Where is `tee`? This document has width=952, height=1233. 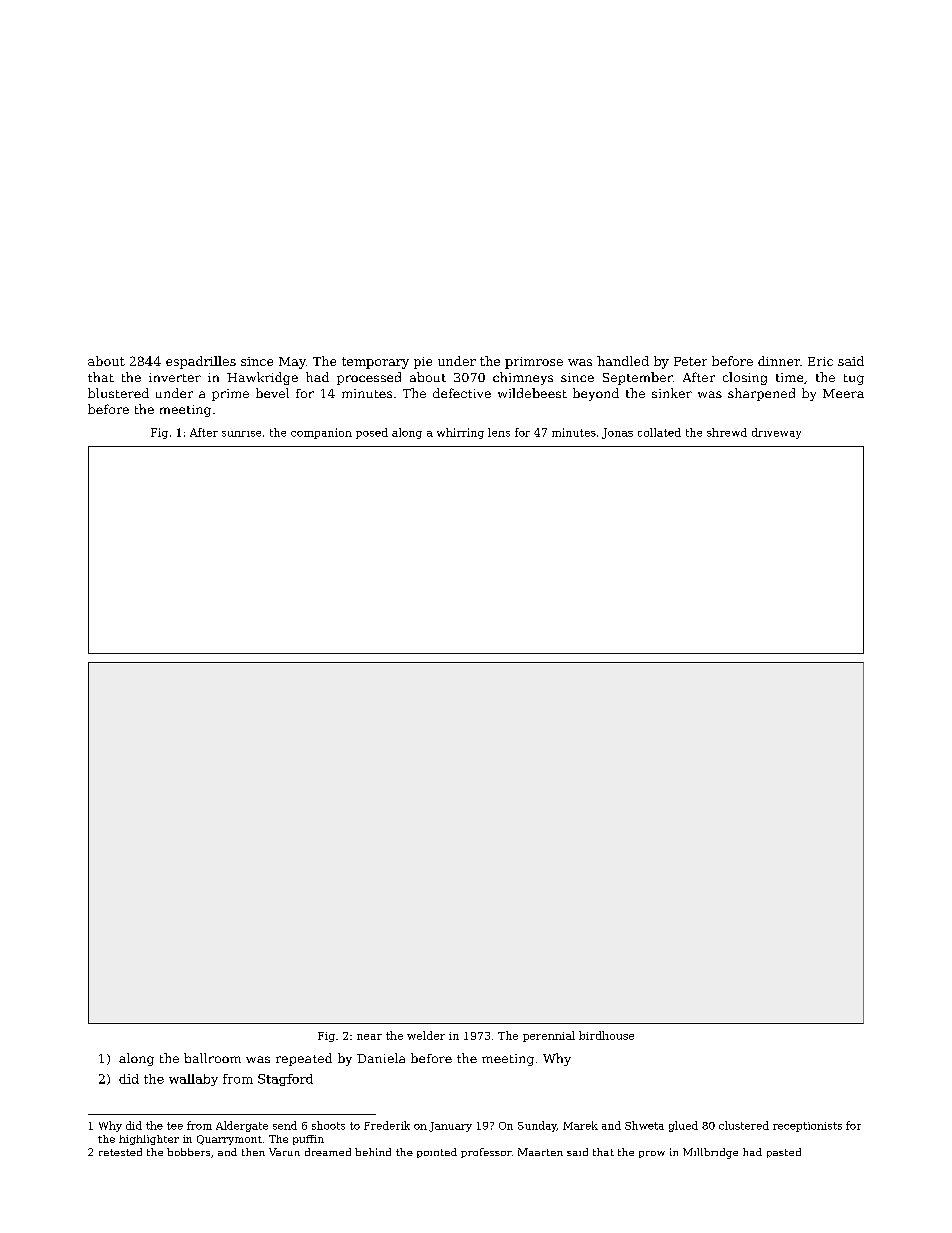 tee is located at coordinates (175, 1126).
